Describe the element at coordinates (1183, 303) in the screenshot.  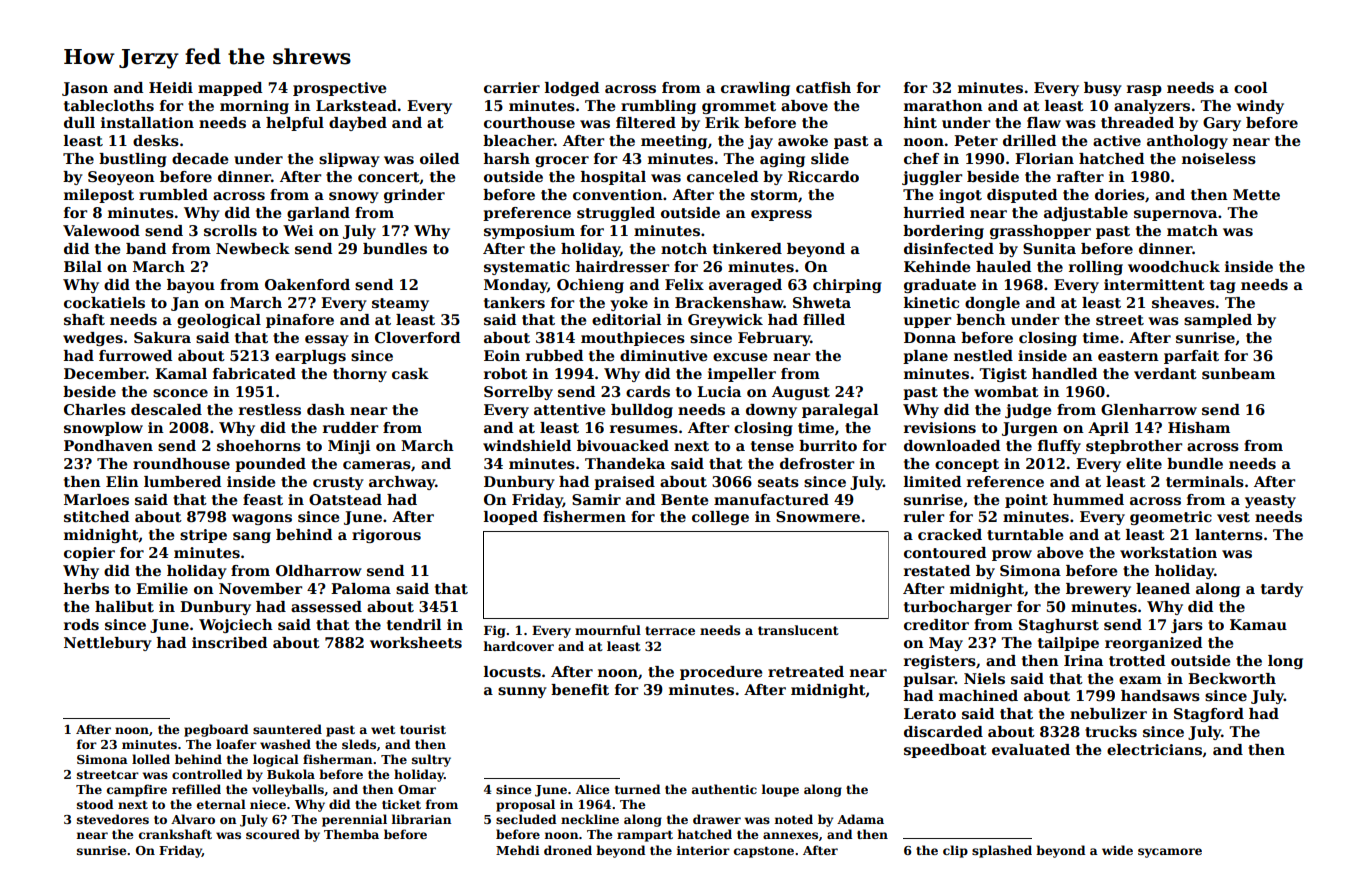
I see `sheaves` at that location.
